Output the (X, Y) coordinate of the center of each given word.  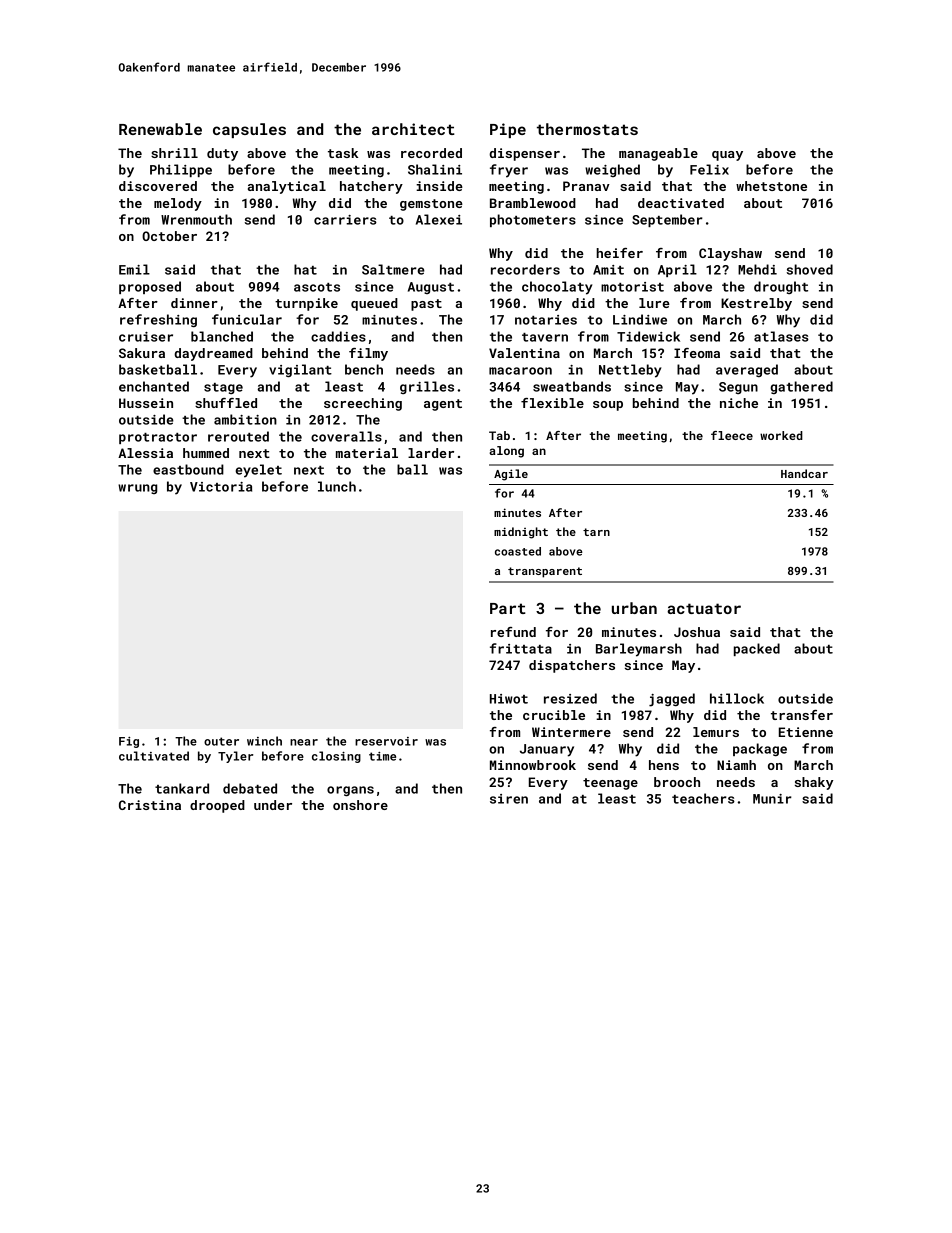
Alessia (145, 453)
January (547, 750)
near (304, 742)
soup (608, 406)
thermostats (587, 129)
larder (431, 453)
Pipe (508, 130)
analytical (287, 187)
